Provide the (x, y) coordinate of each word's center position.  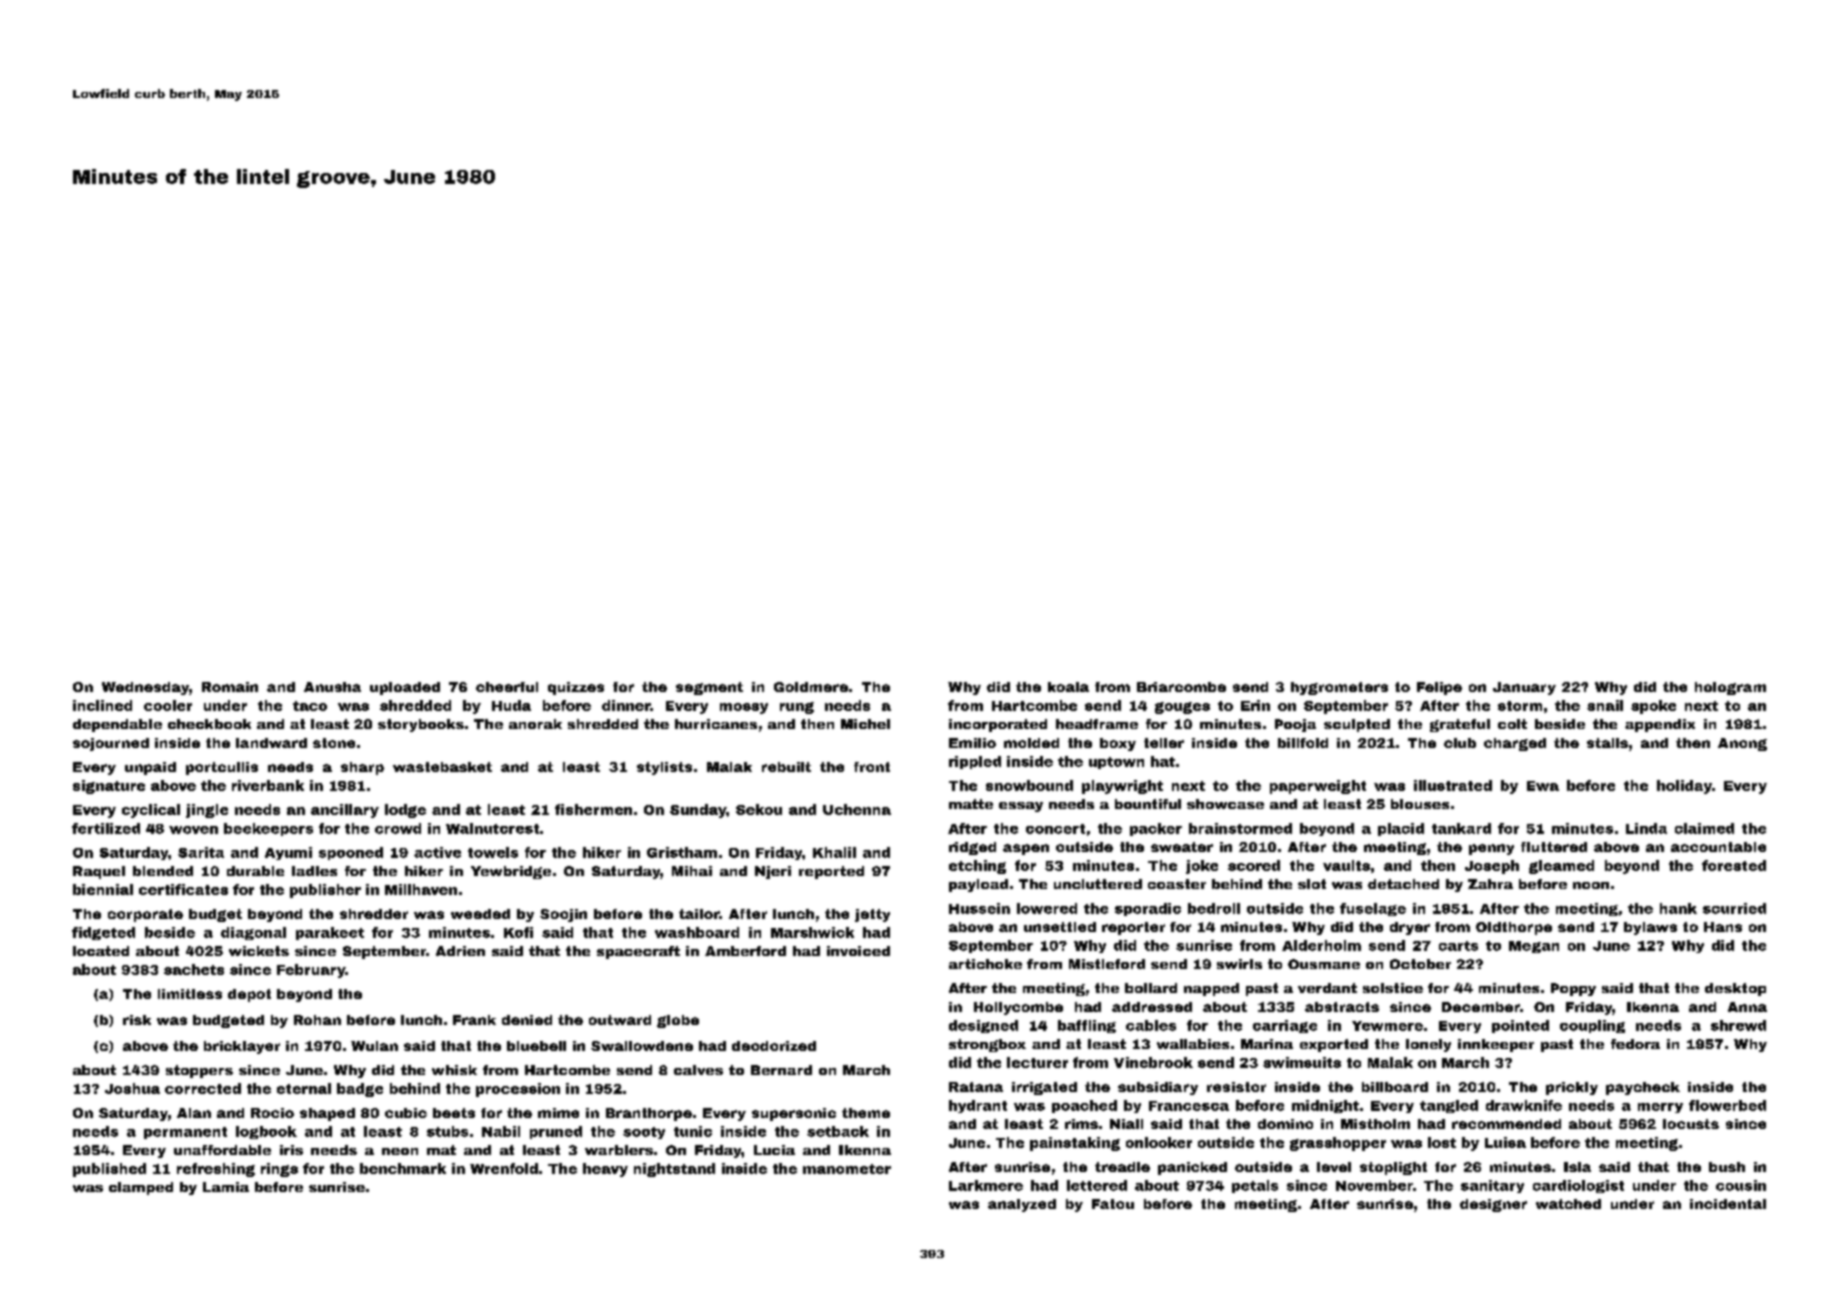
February (311, 971)
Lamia (226, 1187)
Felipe (1439, 688)
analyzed (1022, 1205)
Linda (1646, 828)
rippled (975, 762)
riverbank (268, 785)
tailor (699, 914)
